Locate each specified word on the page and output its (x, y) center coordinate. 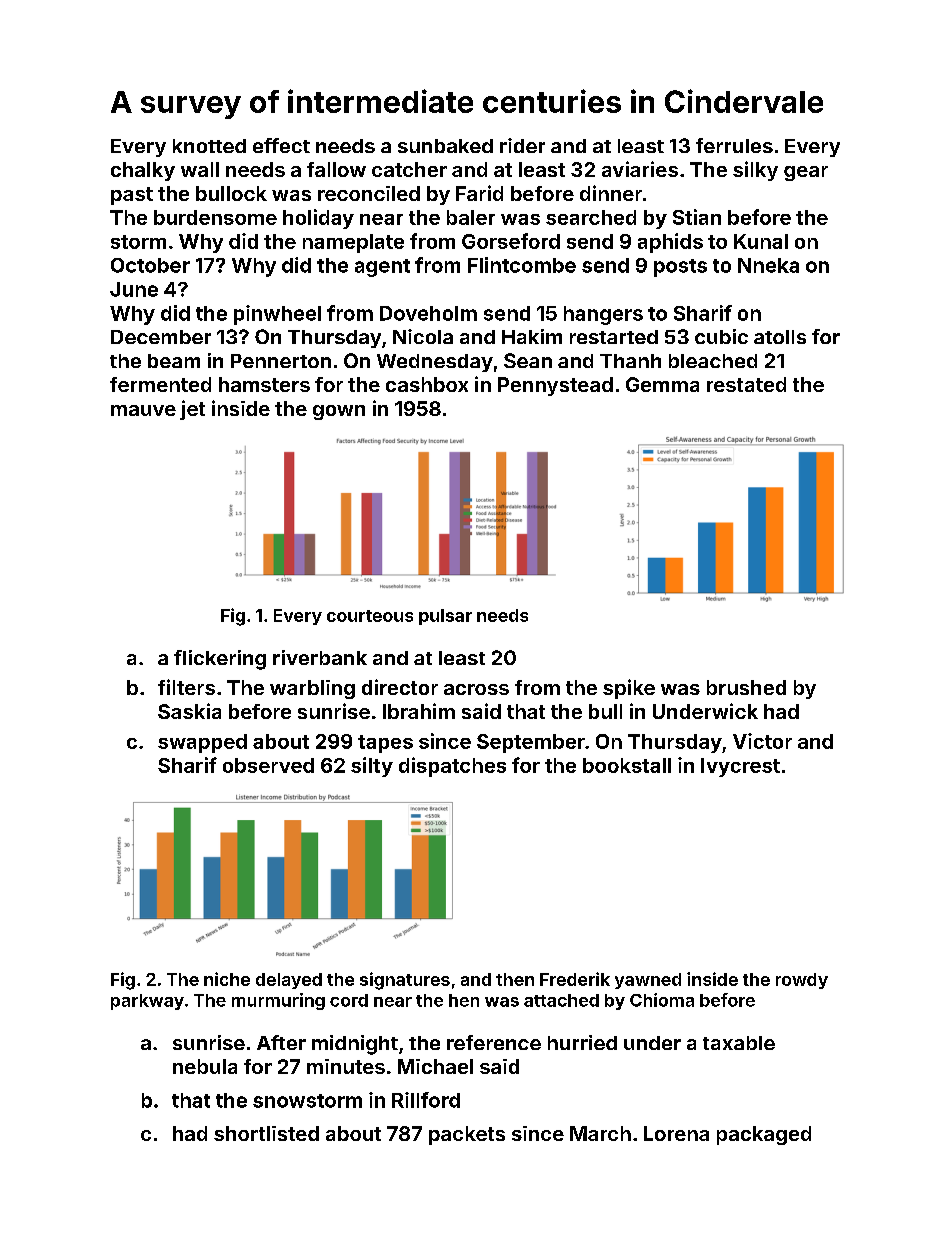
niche (227, 979)
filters (186, 687)
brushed (746, 687)
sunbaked (445, 146)
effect (281, 145)
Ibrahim (419, 711)
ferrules (734, 145)
